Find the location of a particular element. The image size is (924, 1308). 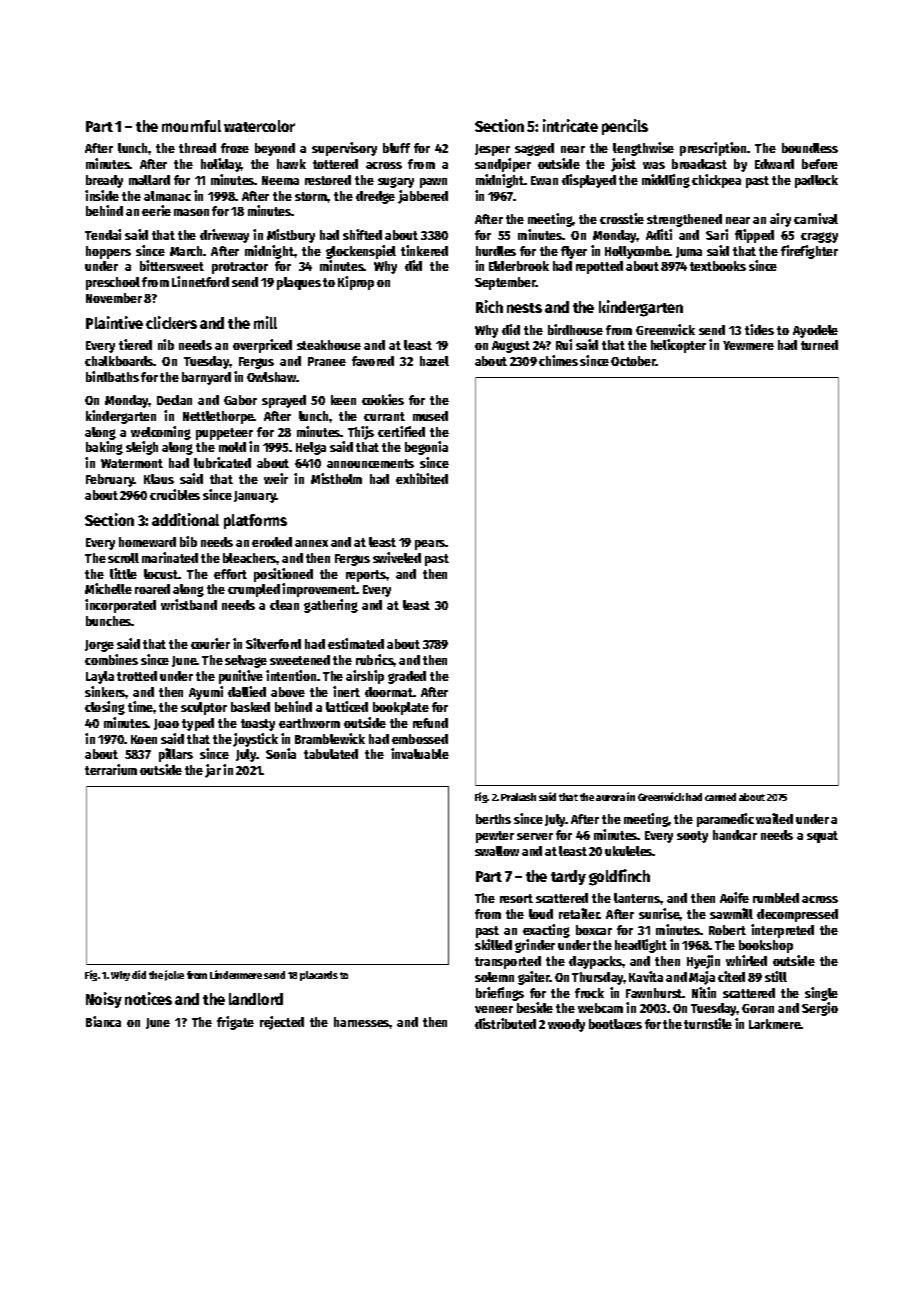

Koen is located at coordinates (144, 739).
